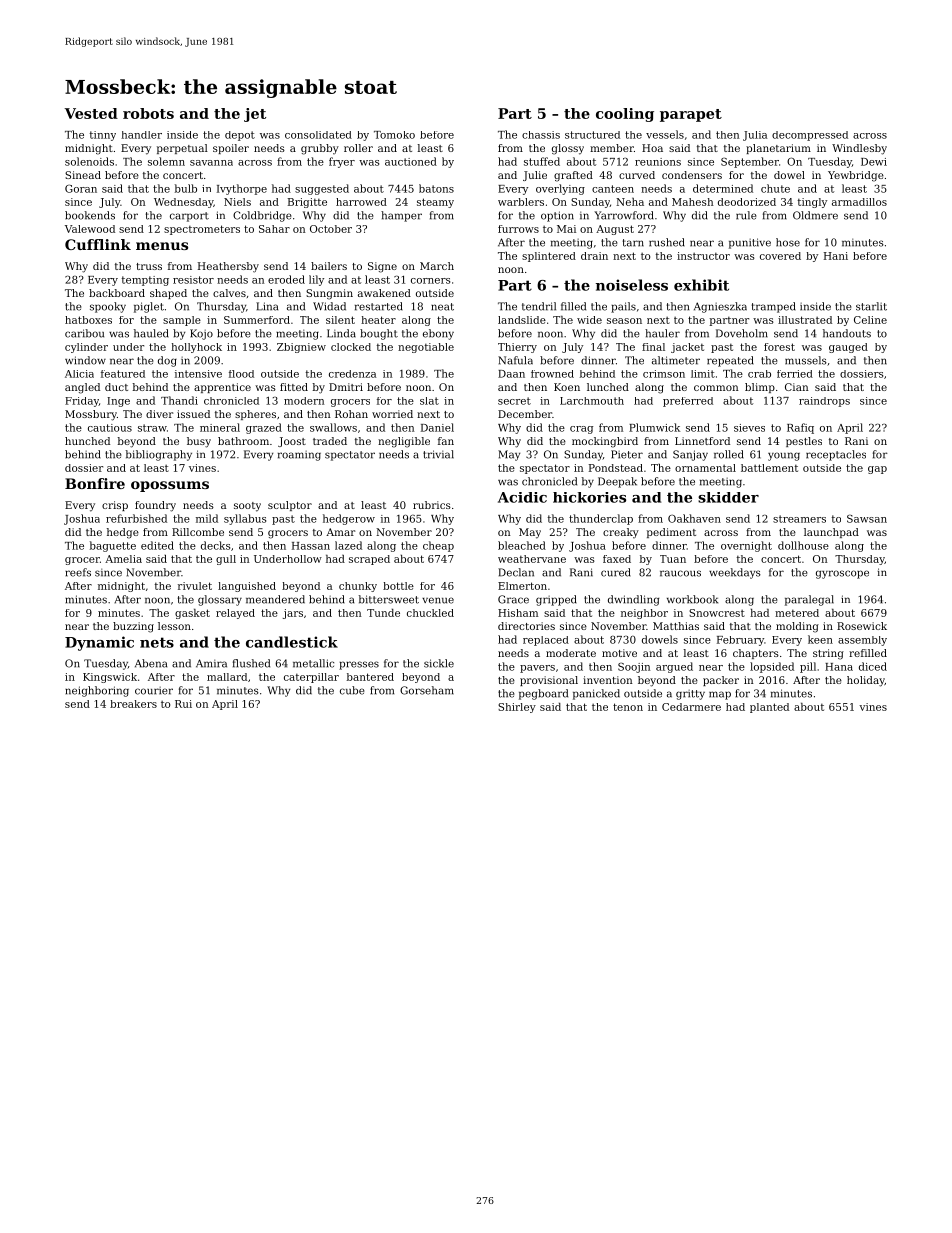 The height and width of the image is (1233, 952). What do you see at coordinates (170, 486) in the image?
I see `opossums` at bounding box center [170, 486].
